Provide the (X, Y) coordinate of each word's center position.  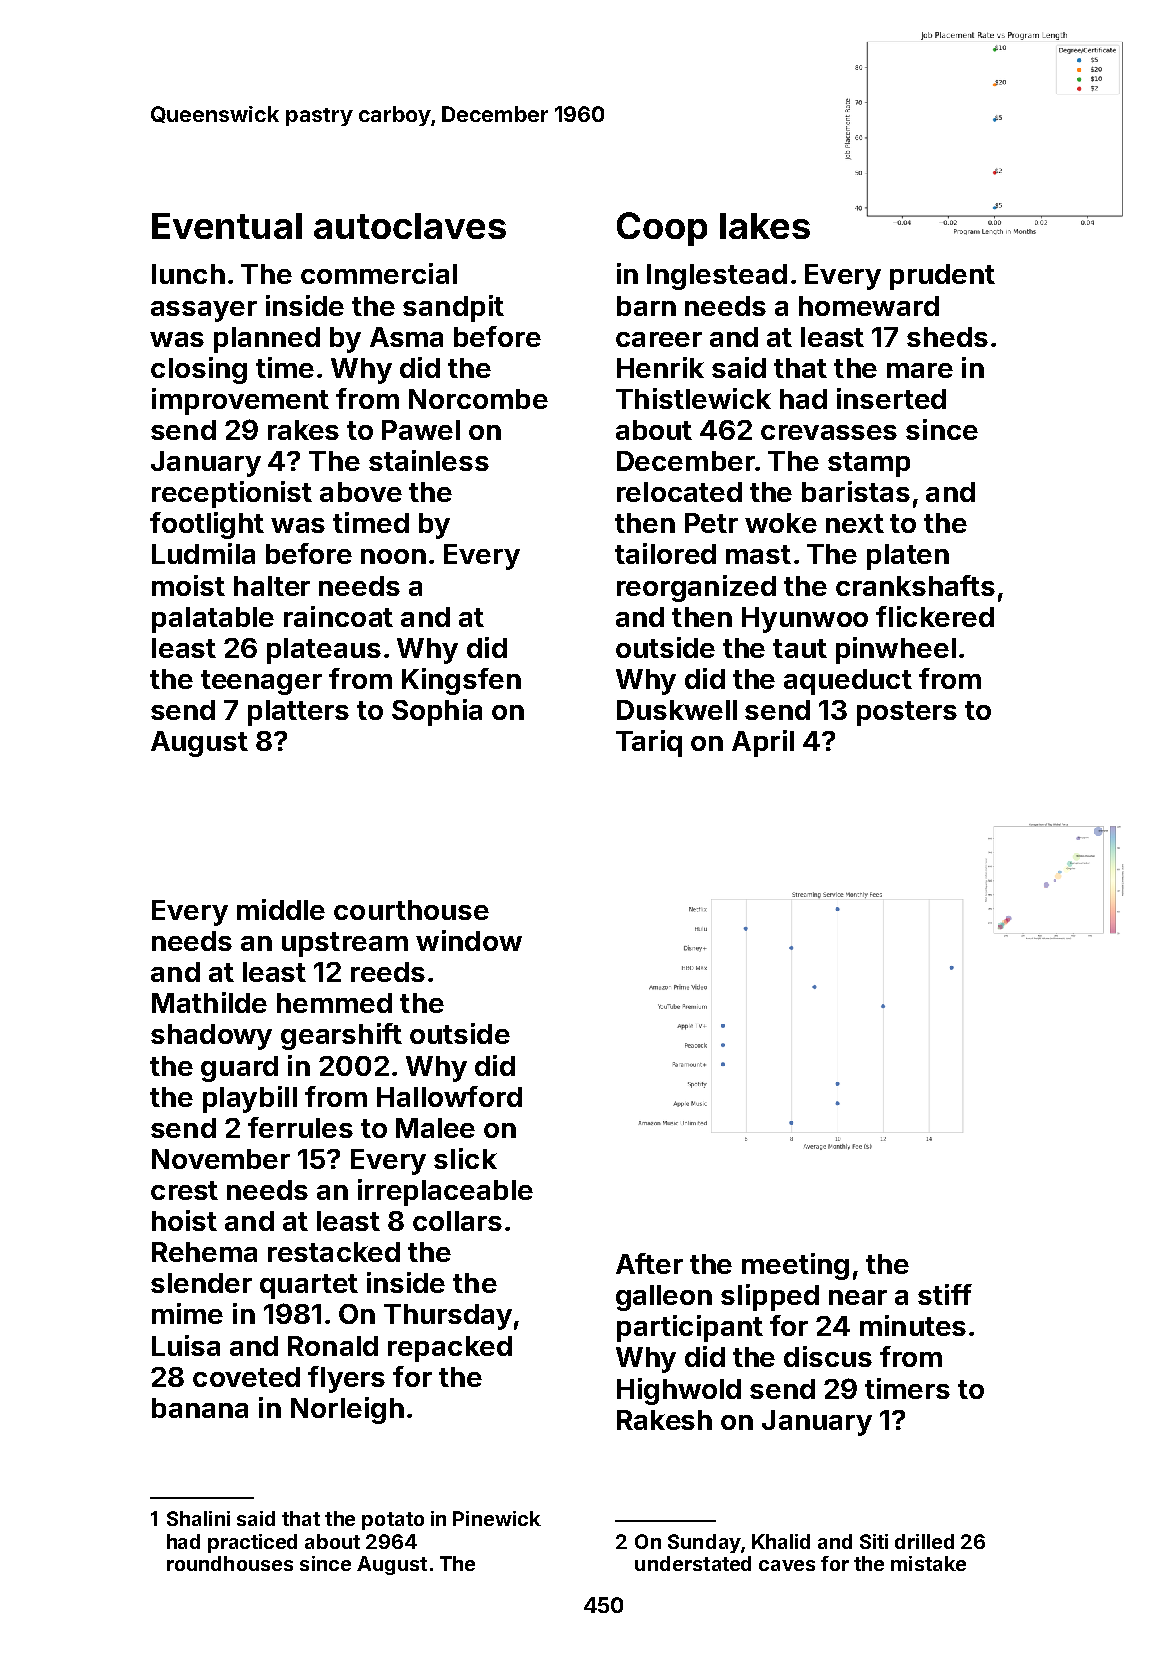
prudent (942, 277)
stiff (945, 1294)
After (649, 1263)
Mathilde (209, 1002)
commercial (379, 273)
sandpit (453, 308)
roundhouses (230, 1563)
